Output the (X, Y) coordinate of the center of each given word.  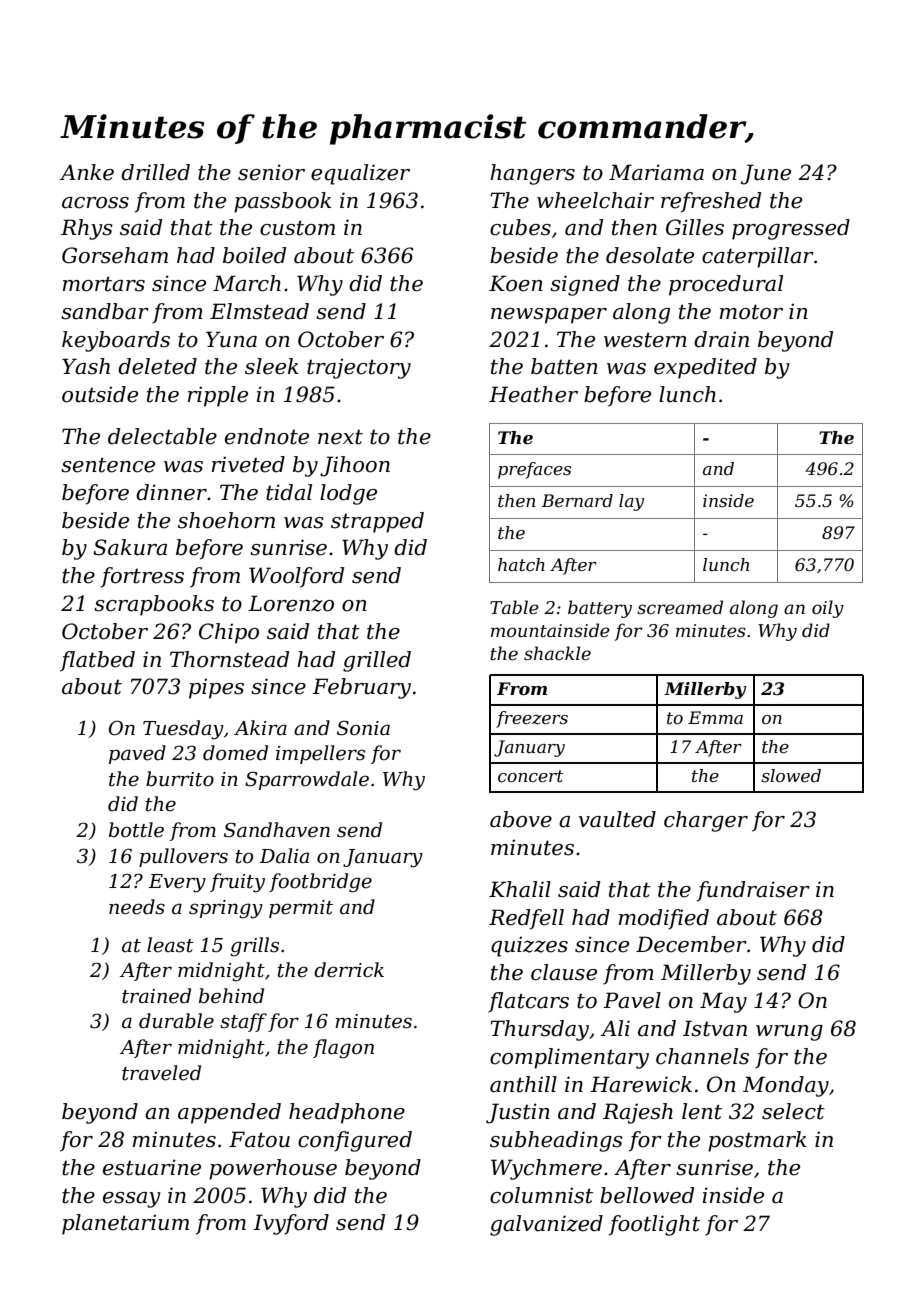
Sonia (363, 728)
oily (828, 609)
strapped (377, 522)
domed (235, 753)
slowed (791, 776)
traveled (161, 1073)
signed (585, 285)
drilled (155, 172)
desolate (650, 255)
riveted (248, 464)
